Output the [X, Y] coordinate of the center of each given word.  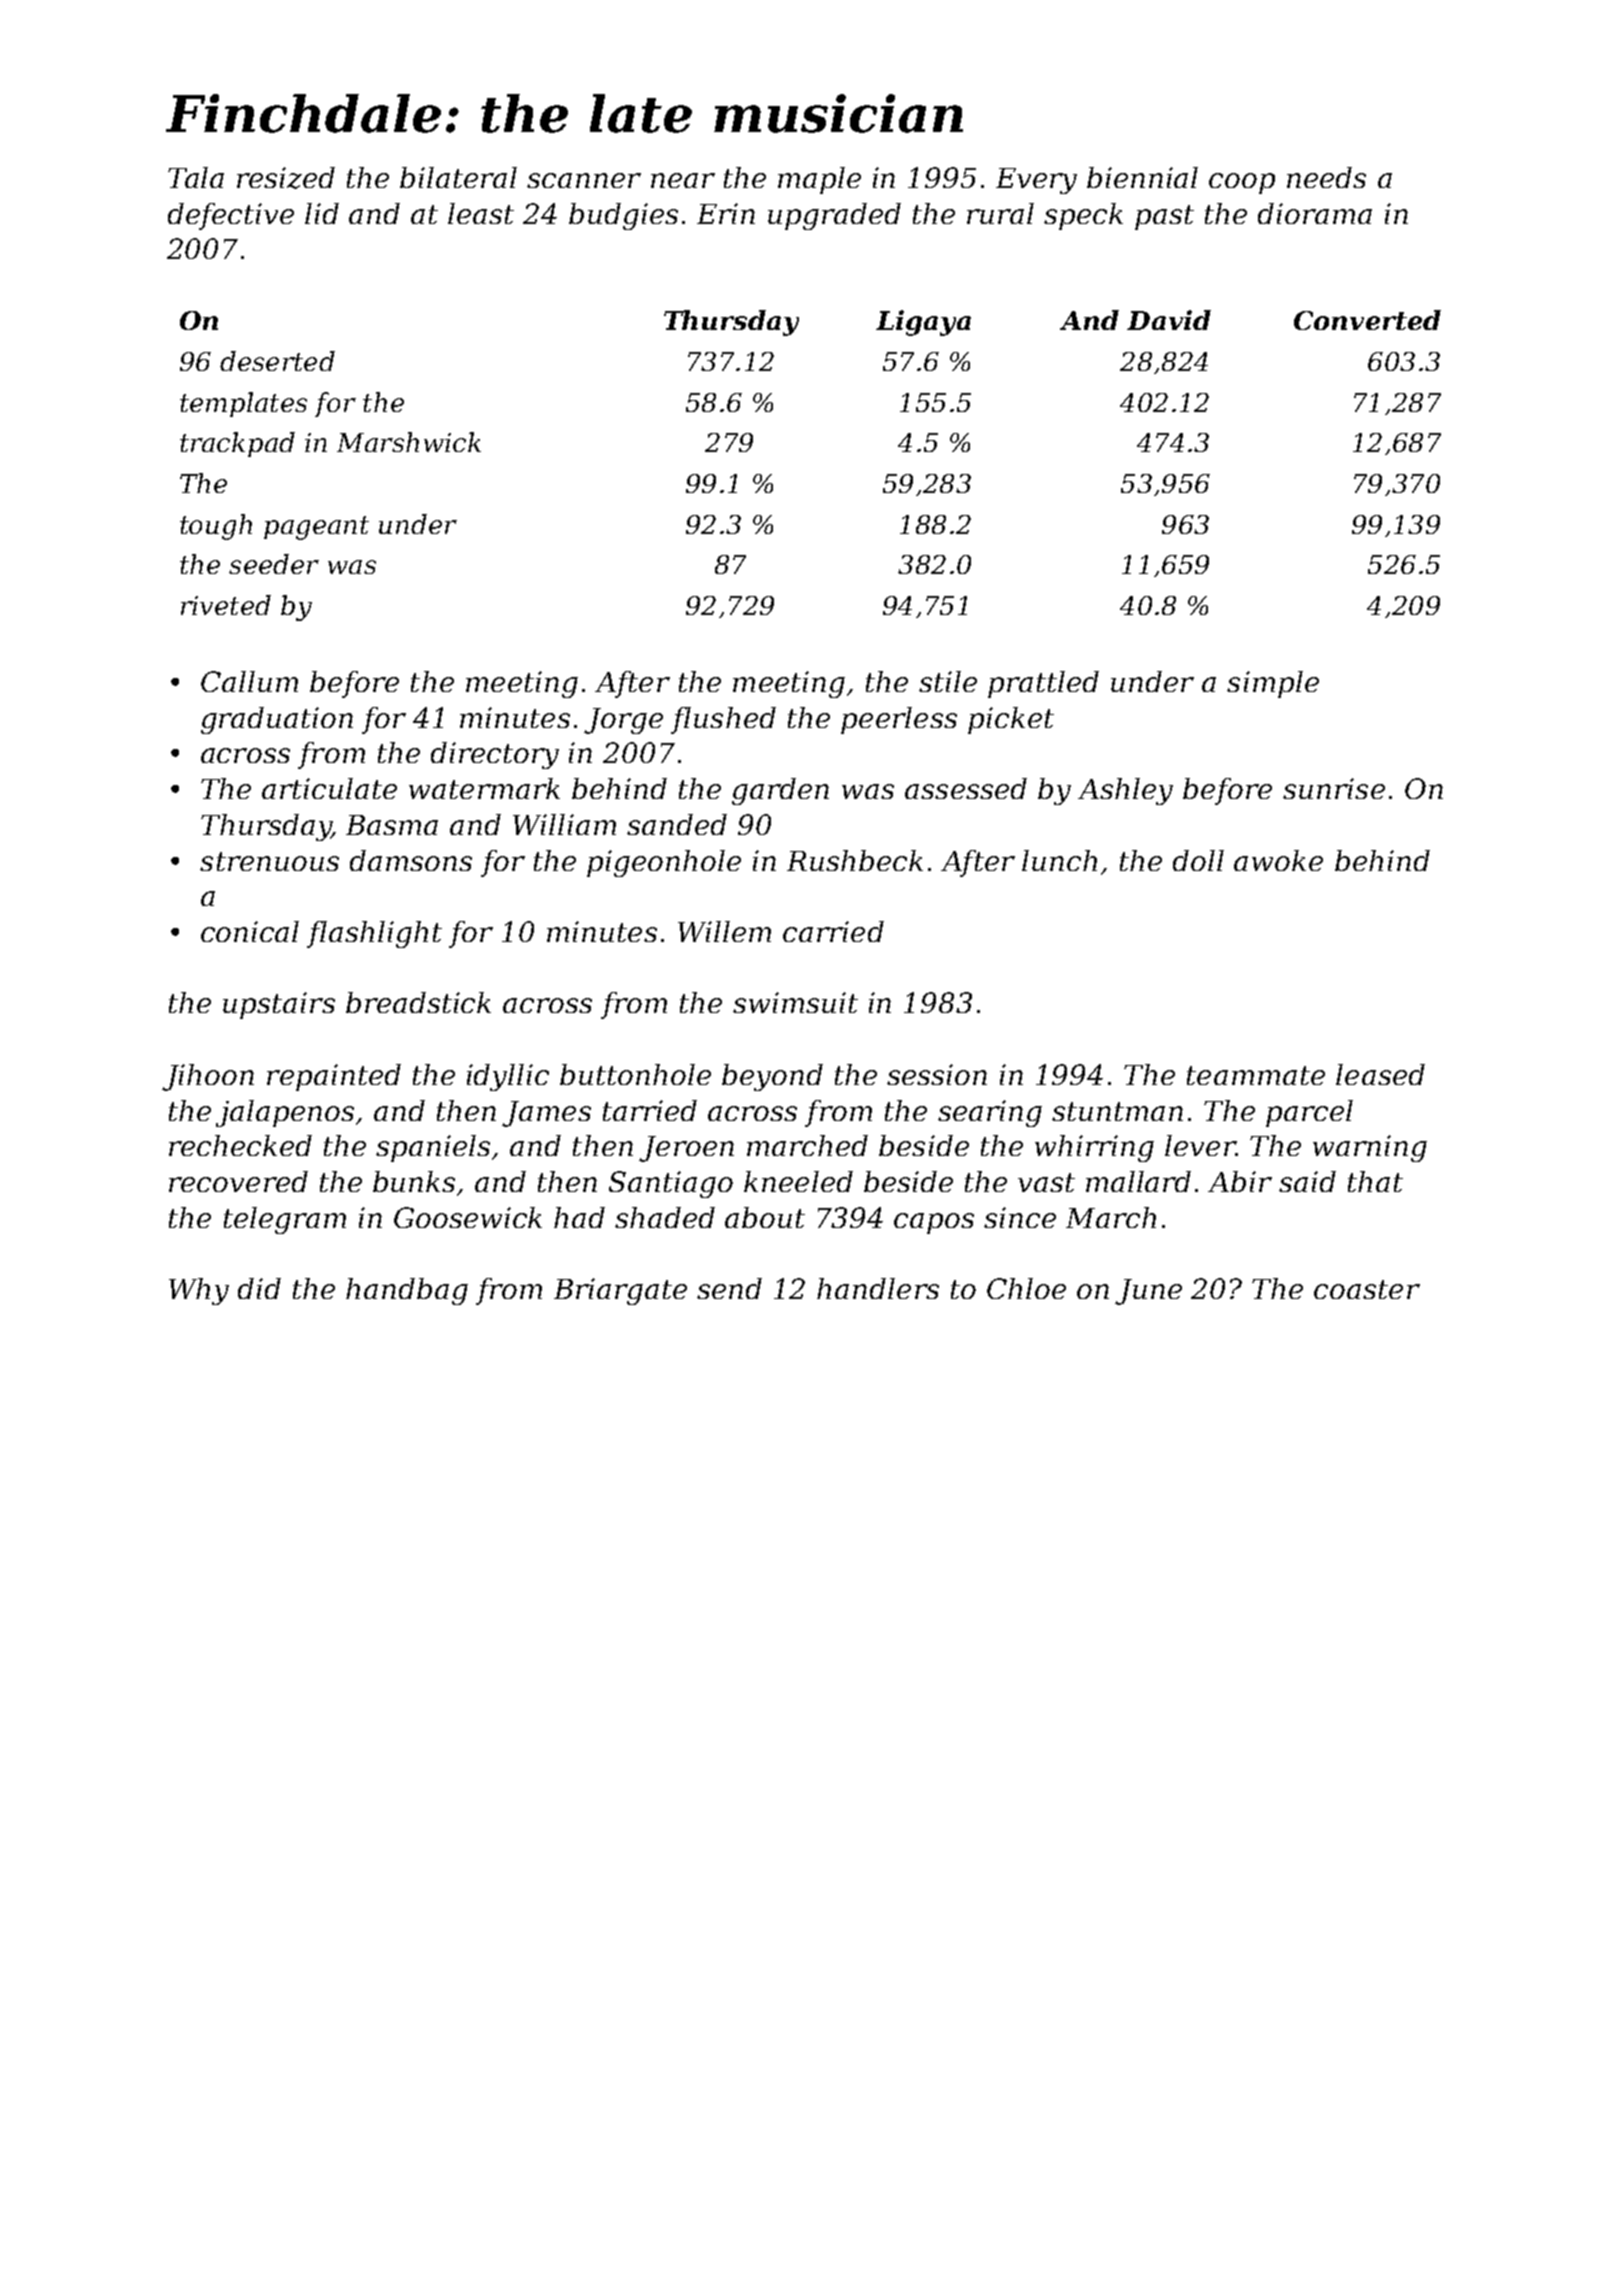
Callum [249, 681]
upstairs [279, 1005]
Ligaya [923, 323]
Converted [1367, 320]
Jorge [623, 721]
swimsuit [795, 1002]
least [481, 213]
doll [1198, 860]
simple [1273, 684]
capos [934, 1223]
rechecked [240, 1145]
